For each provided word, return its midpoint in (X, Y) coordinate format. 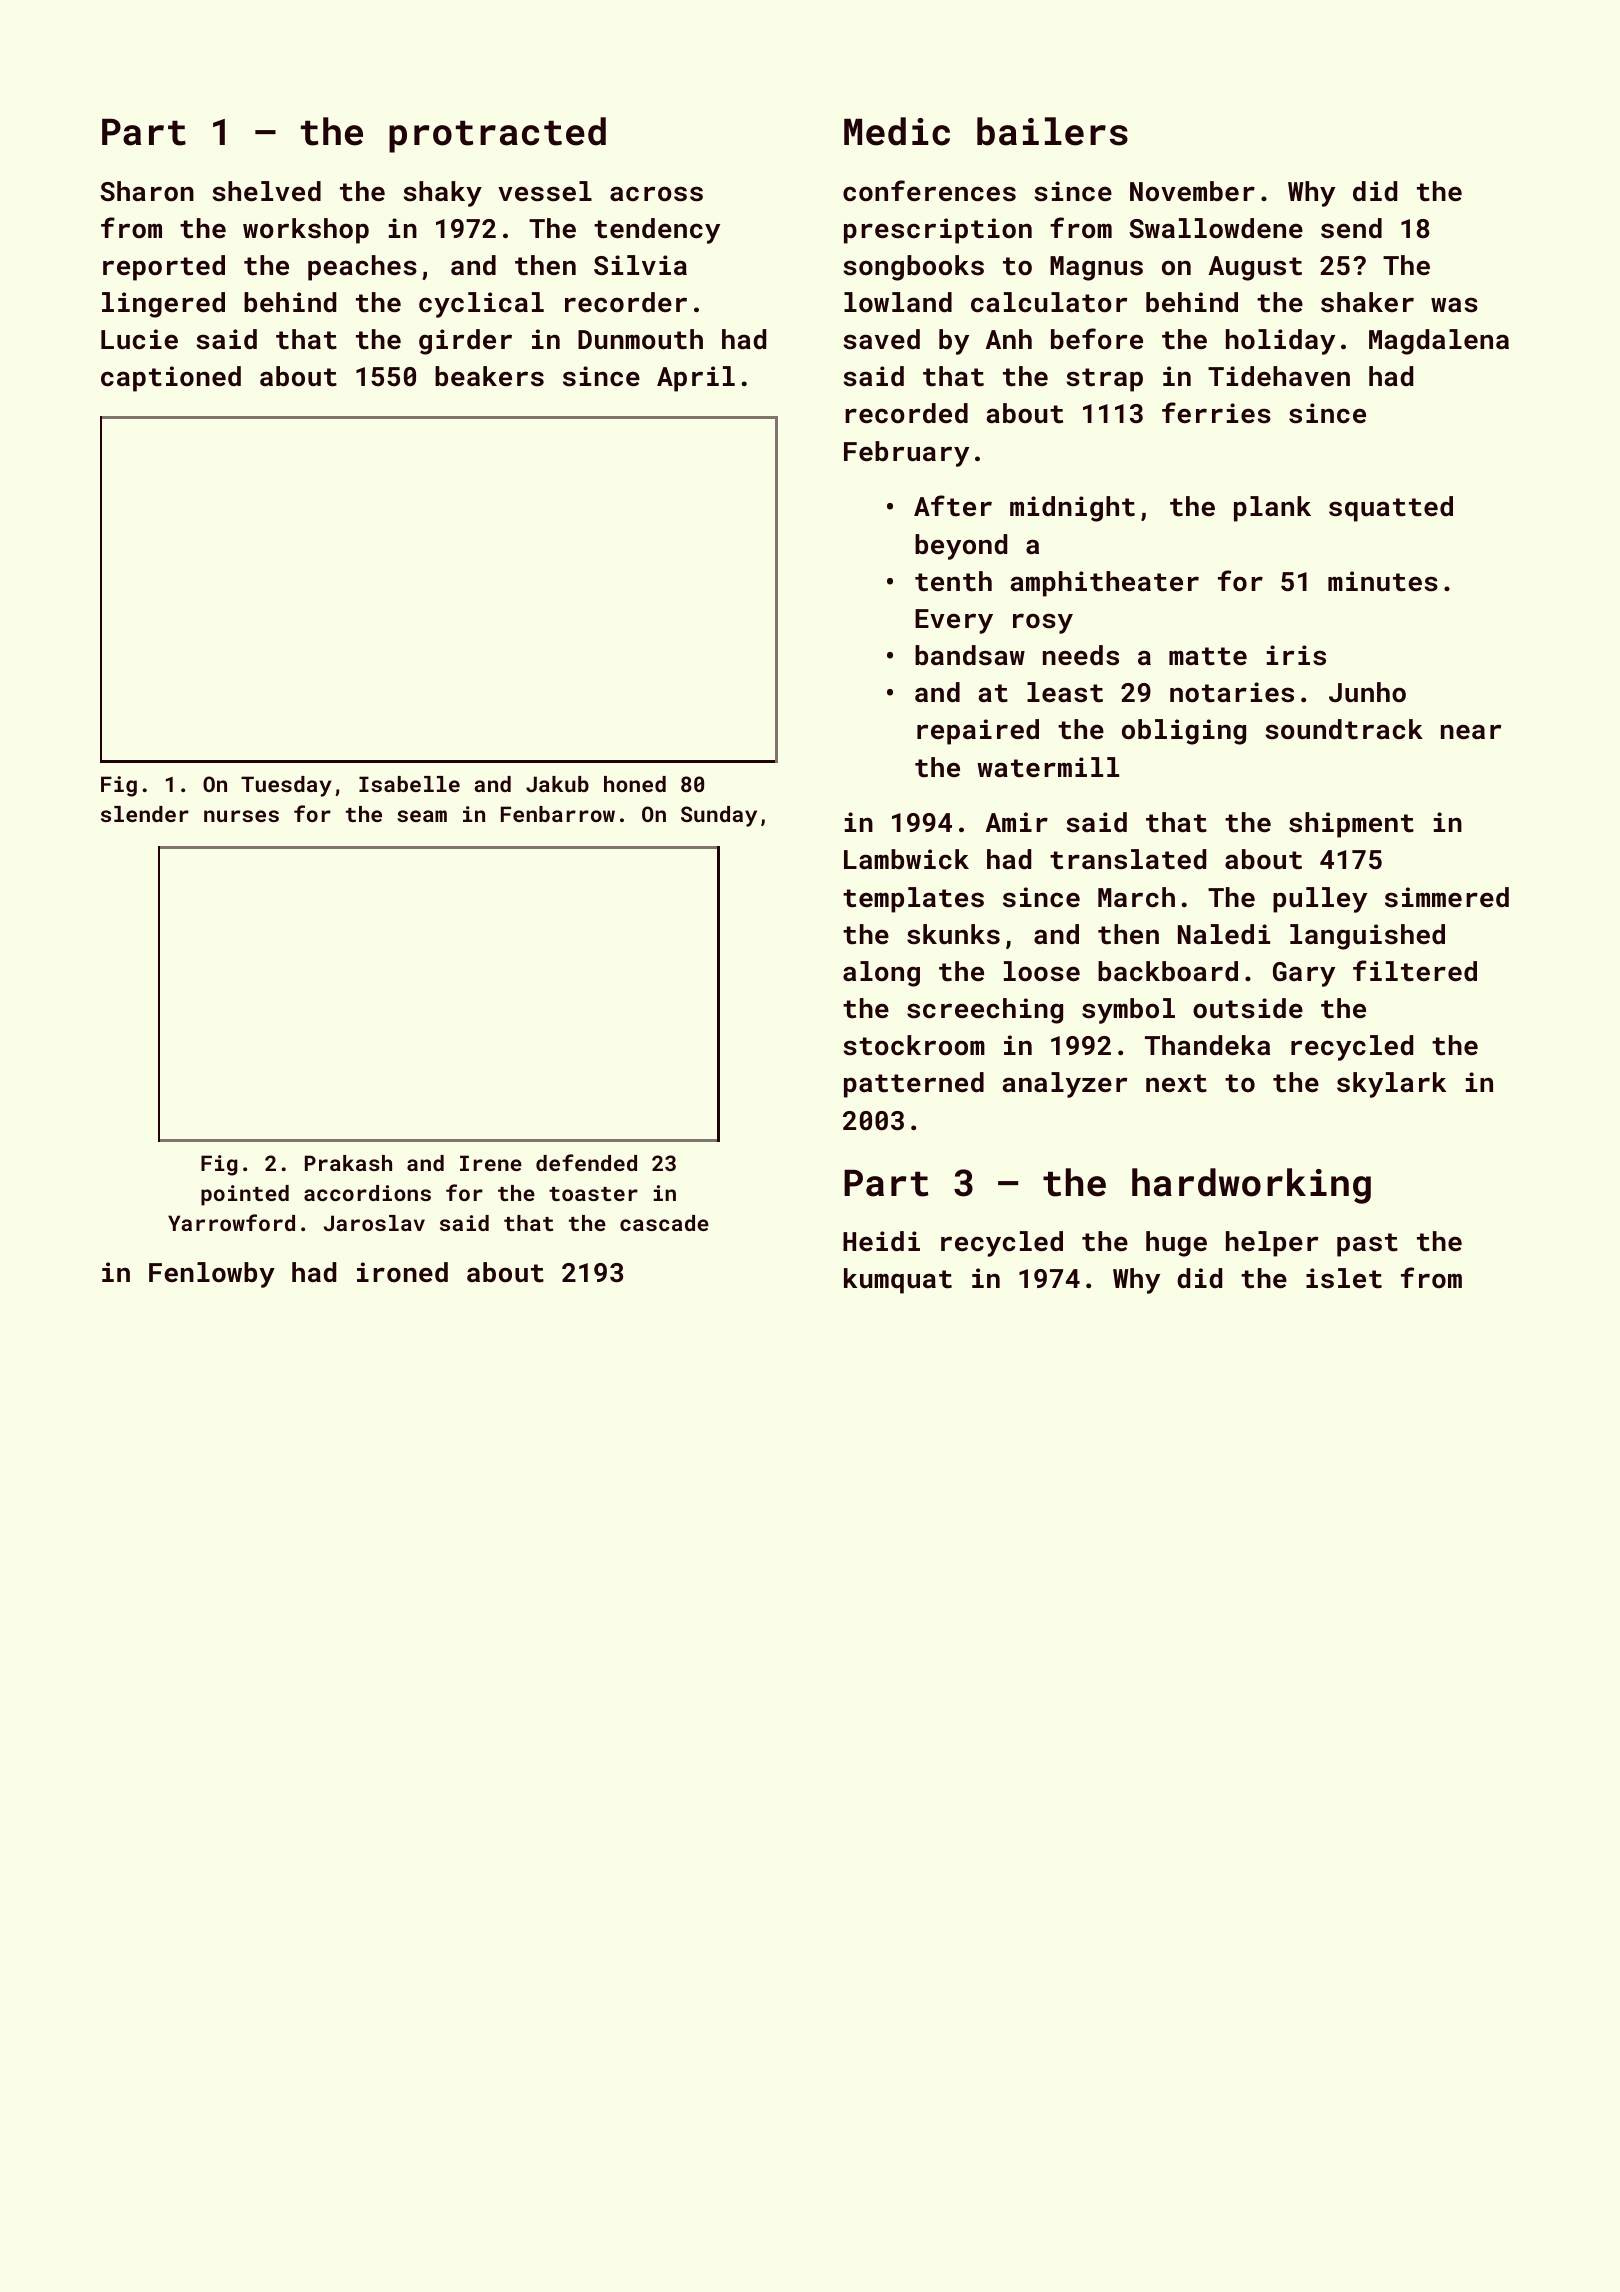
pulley (1320, 900)
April (696, 379)
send (1351, 228)
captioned (171, 379)
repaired (978, 732)
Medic (897, 131)
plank (1272, 509)
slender (145, 814)
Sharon (147, 191)
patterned (914, 1085)
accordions (367, 1193)
